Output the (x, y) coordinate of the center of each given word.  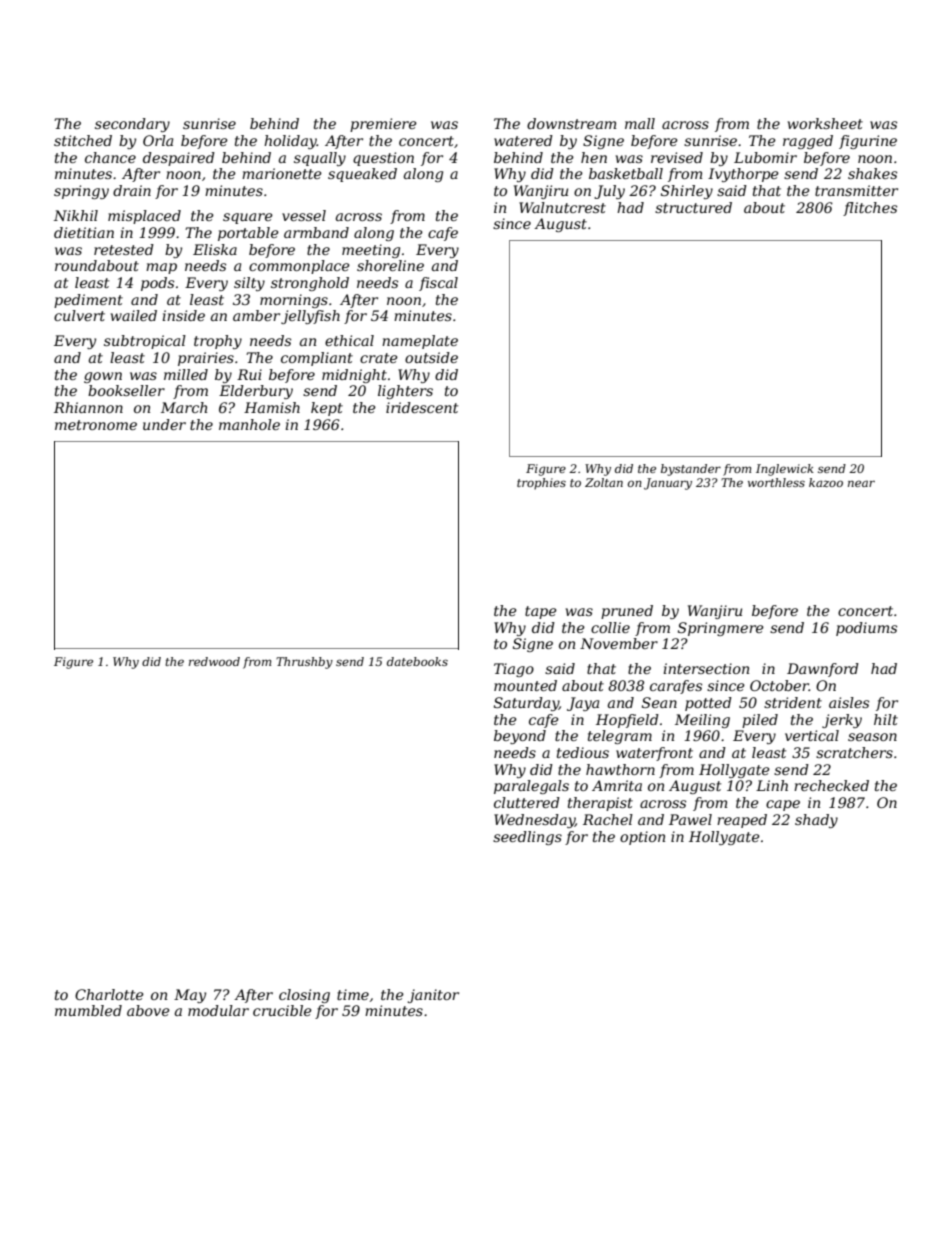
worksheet (825, 123)
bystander (691, 470)
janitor (433, 996)
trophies (541, 484)
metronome (96, 425)
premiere (383, 125)
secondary (132, 125)
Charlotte (109, 994)
